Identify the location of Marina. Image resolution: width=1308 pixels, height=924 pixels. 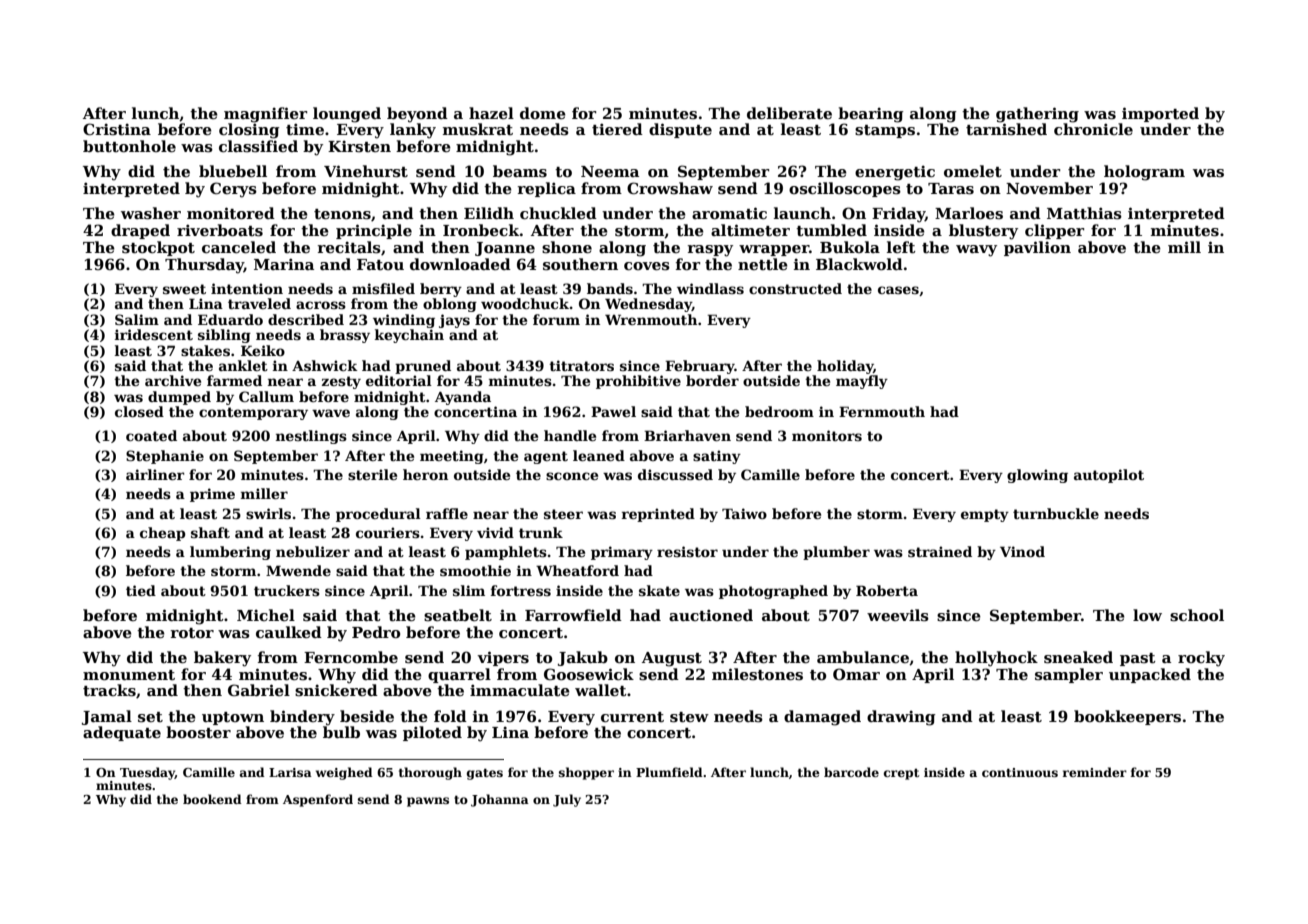
(284, 264).
